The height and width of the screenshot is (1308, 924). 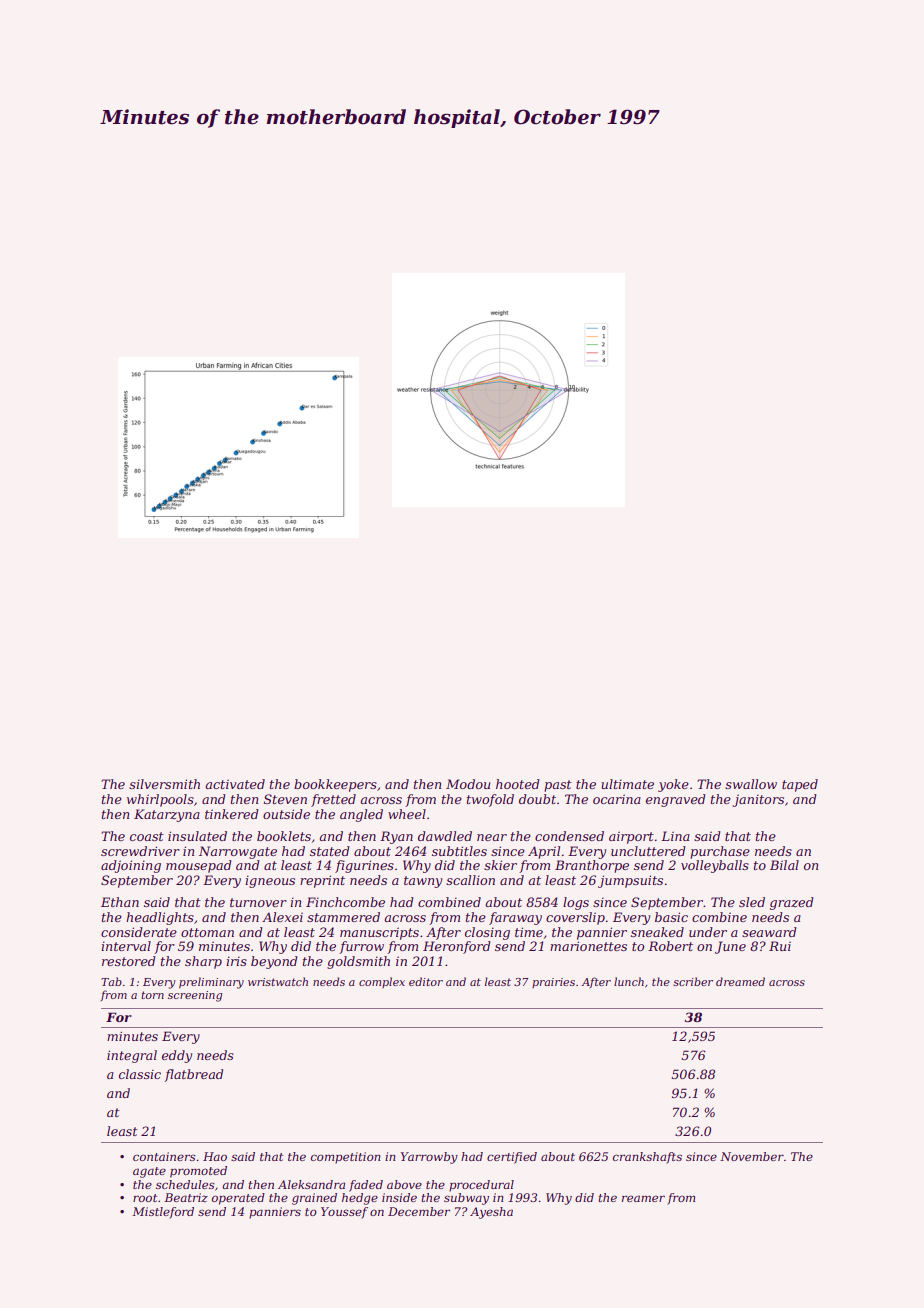 I want to click on scriber, so click(x=693, y=981).
